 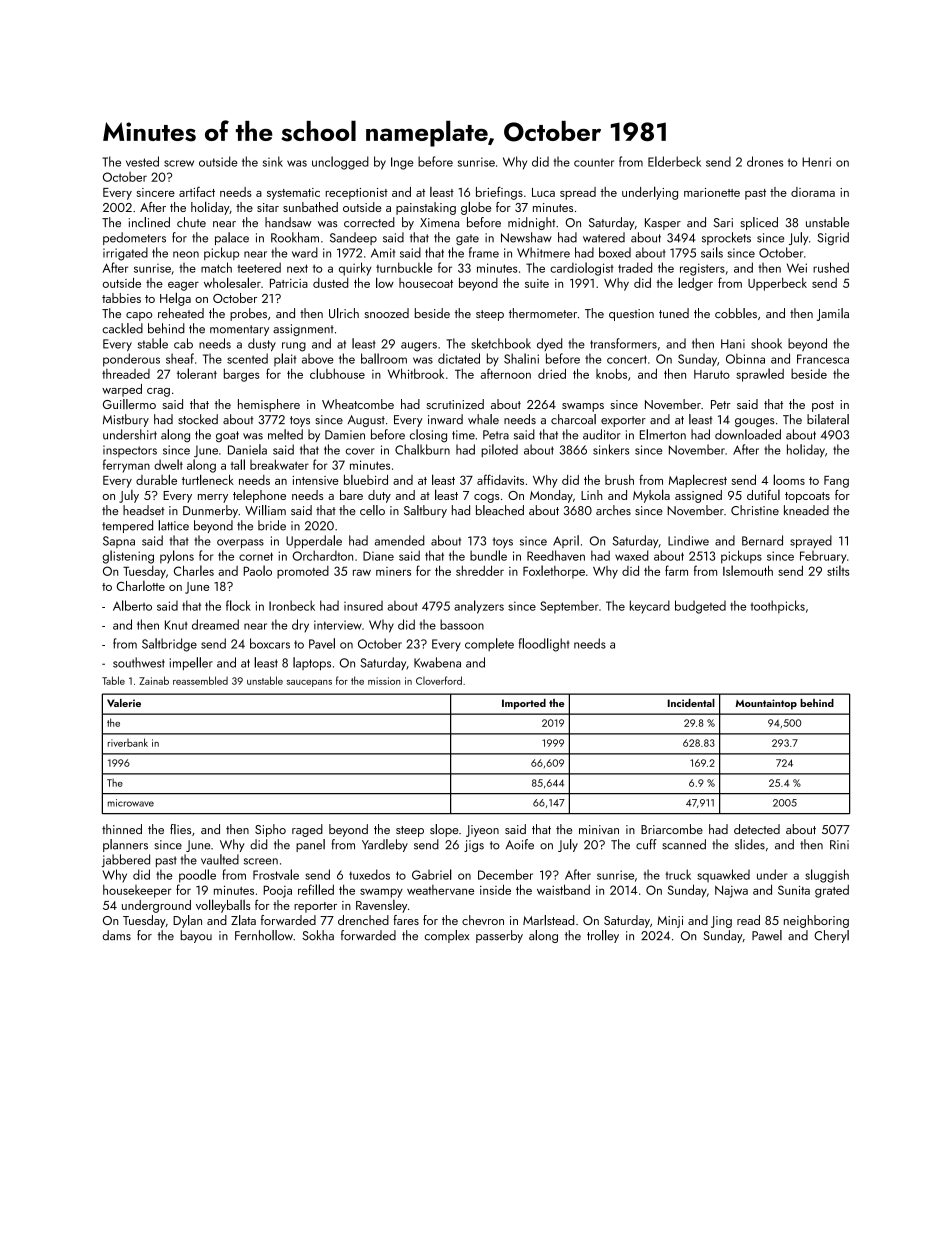 What do you see at coordinates (702, 269) in the page?
I see `registers` at bounding box center [702, 269].
